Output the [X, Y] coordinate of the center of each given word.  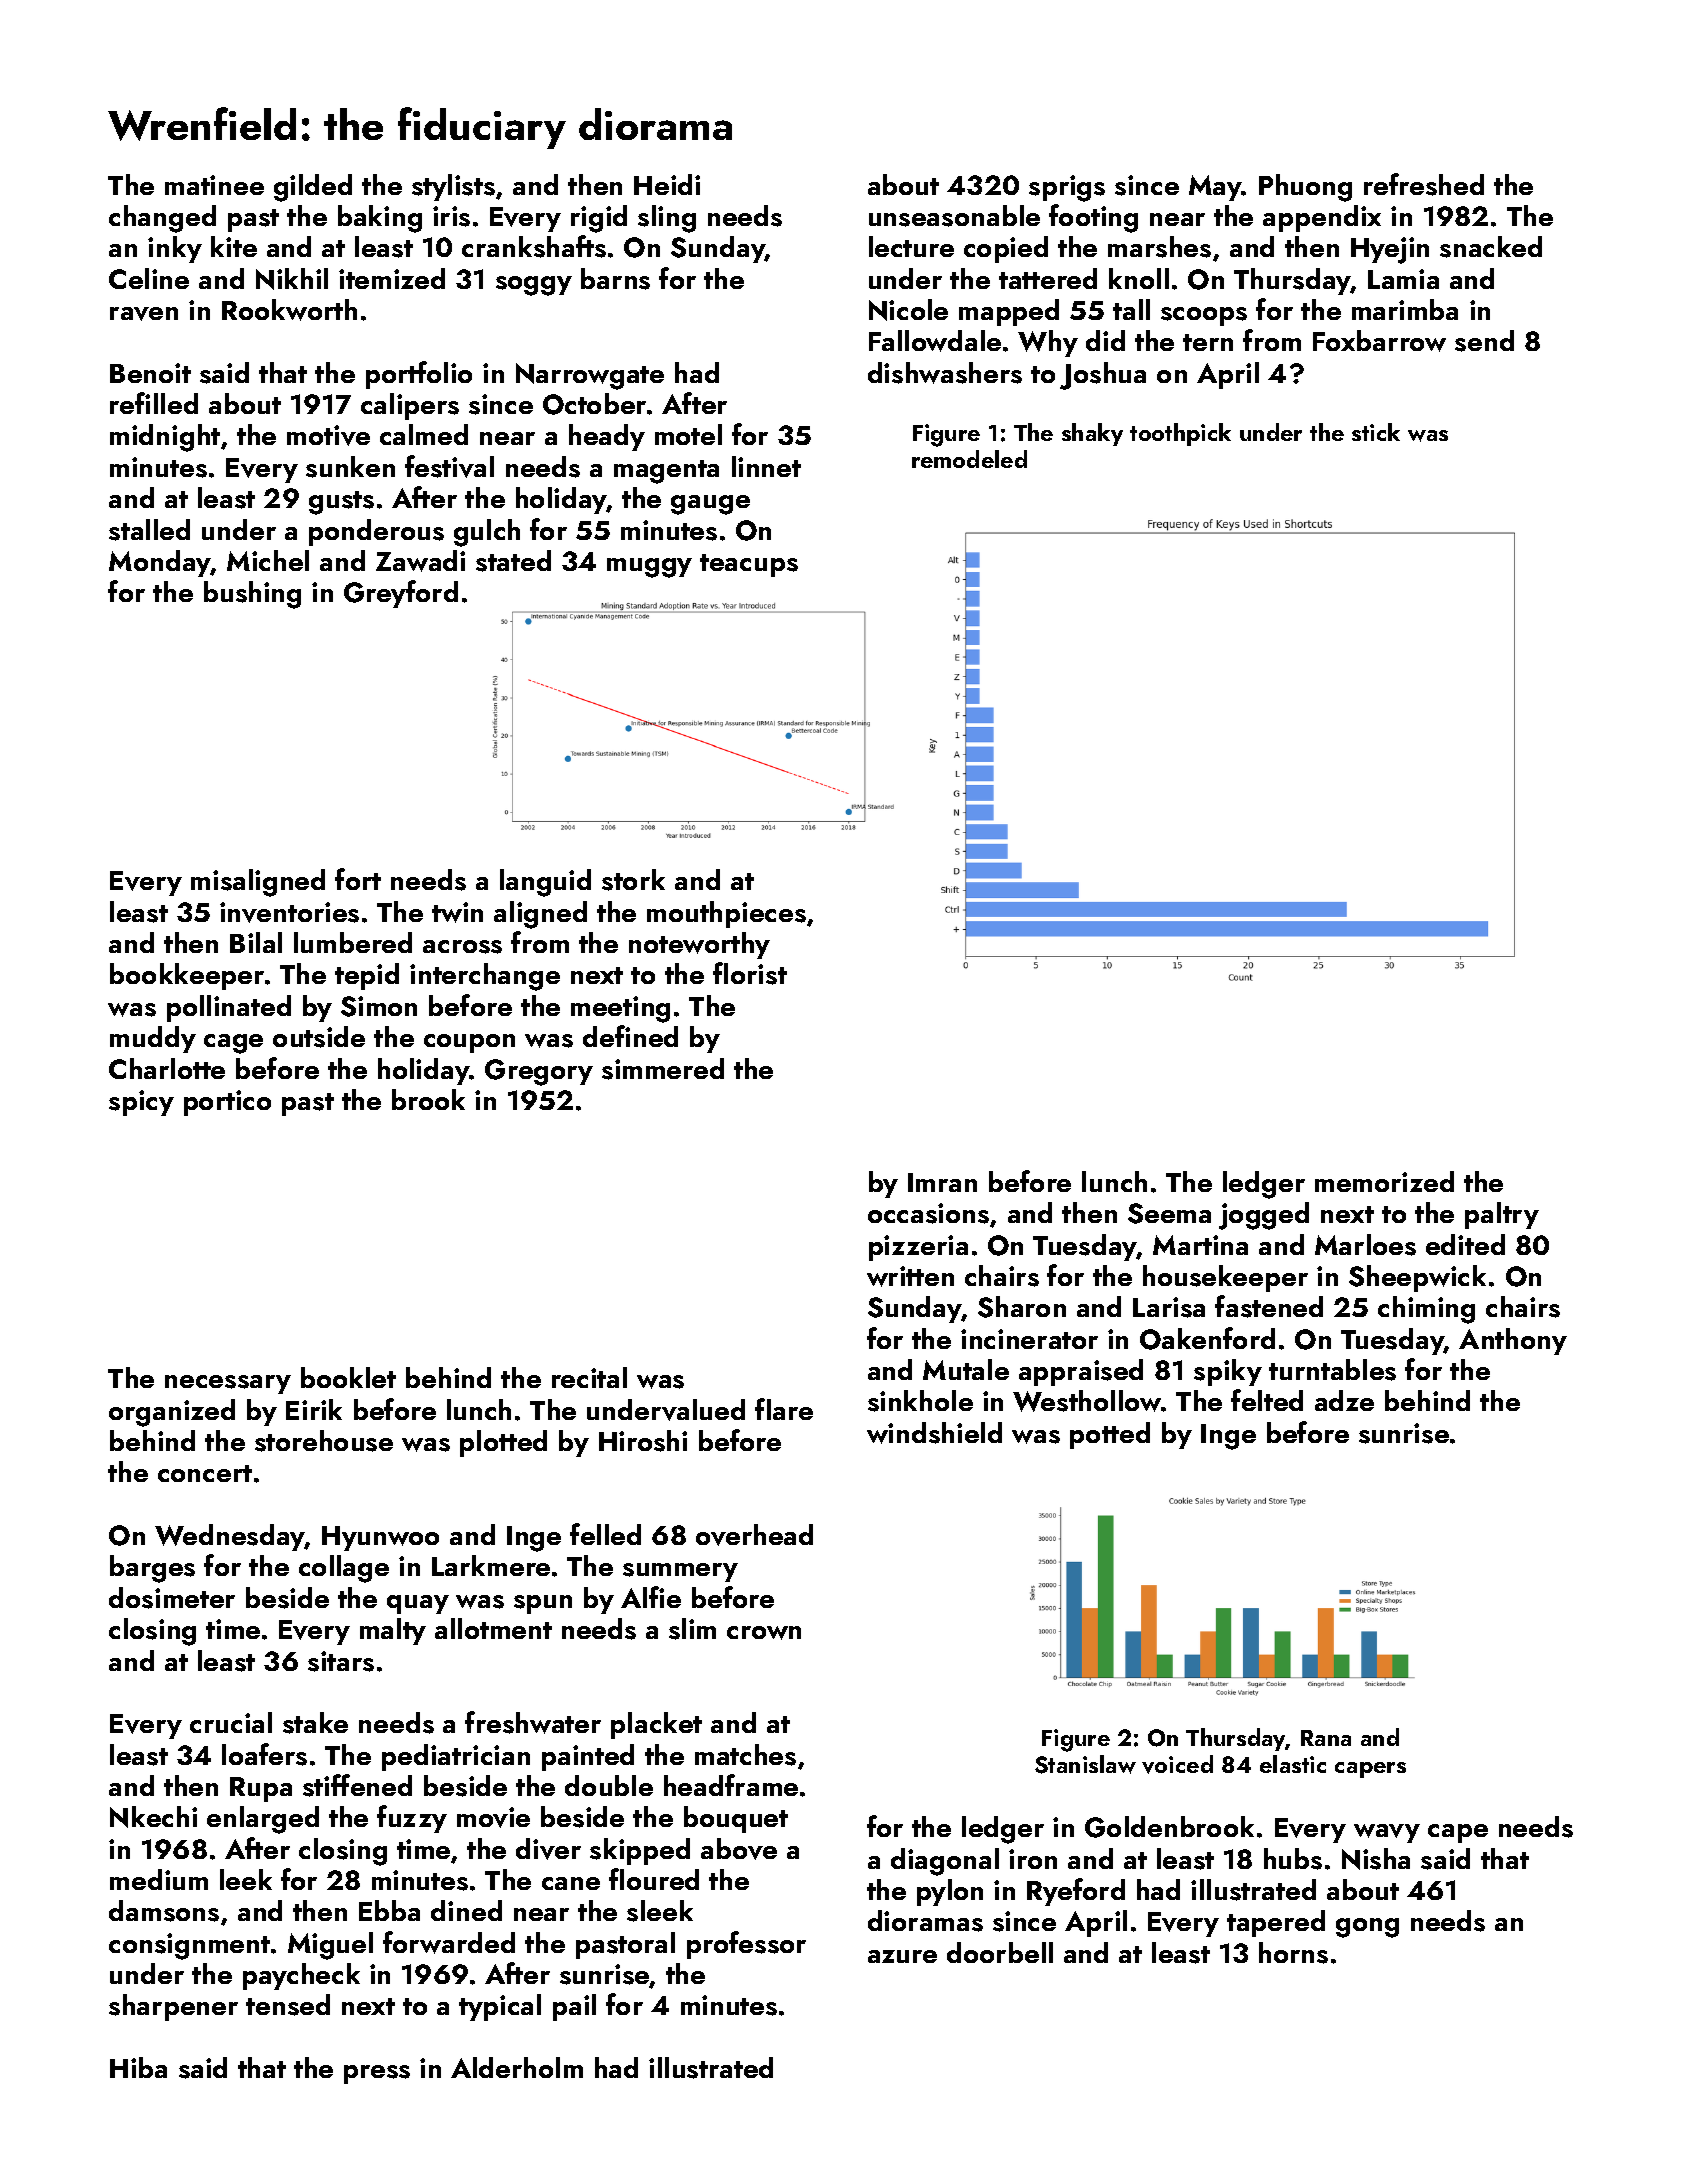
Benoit [150, 373]
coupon [469, 1043]
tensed [288, 2005]
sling [667, 219]
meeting [620, 1009]
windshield [934, 1433]
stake [315, 1723]
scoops [1204, 316]
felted [1267, 1400]
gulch [487, 533]
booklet [348, 1377]
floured [654, 1879]
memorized [1384, 1181]
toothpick [1180, 434]
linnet [766, 466]
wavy [1387, 1833]
